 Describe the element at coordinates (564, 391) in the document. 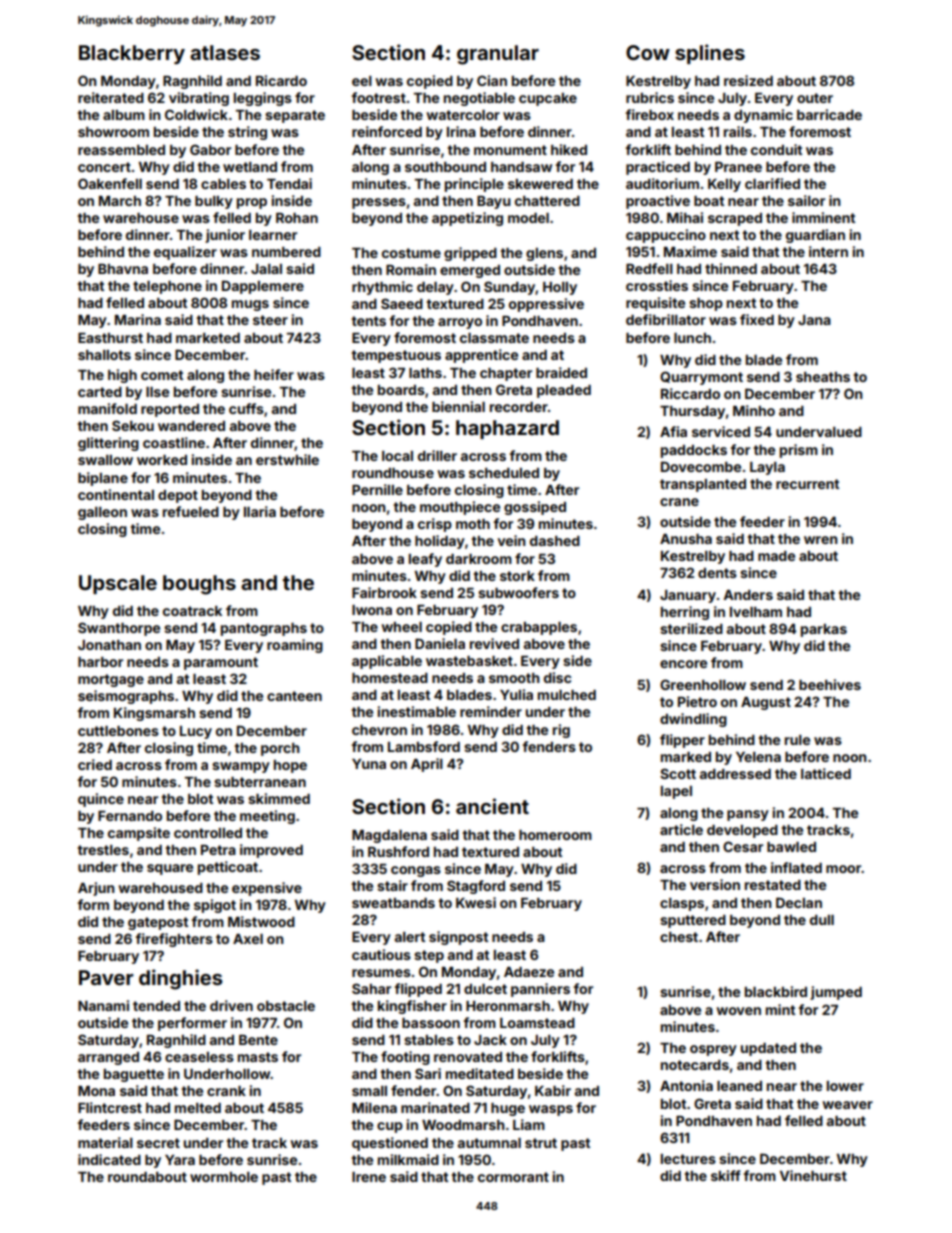

I see `pleaded` at that location.
